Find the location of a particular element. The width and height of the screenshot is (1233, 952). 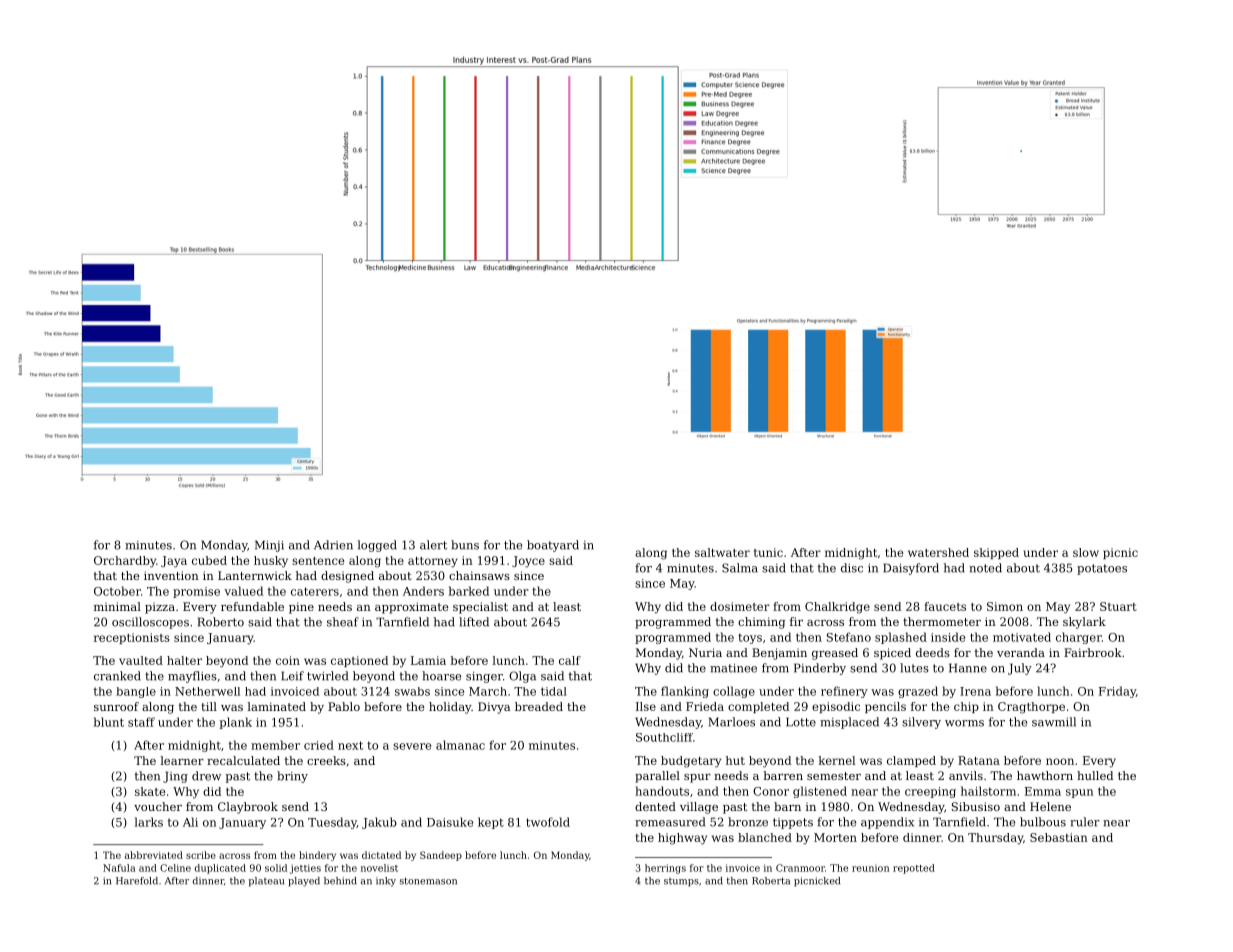

kept is located at coordinates (491, 823).
